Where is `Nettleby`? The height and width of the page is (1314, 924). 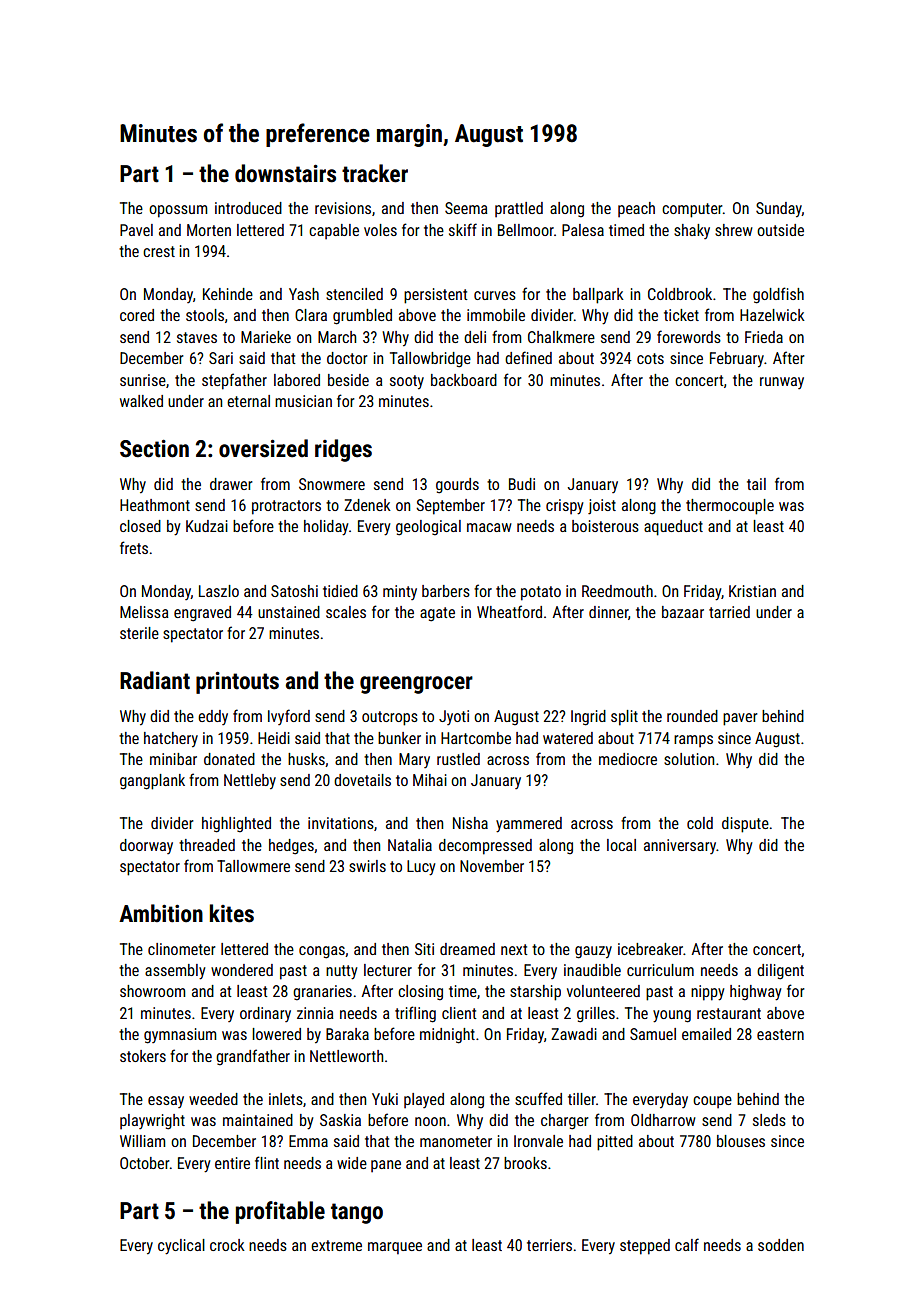 Nettleby is located at coordinates (250, 781).
